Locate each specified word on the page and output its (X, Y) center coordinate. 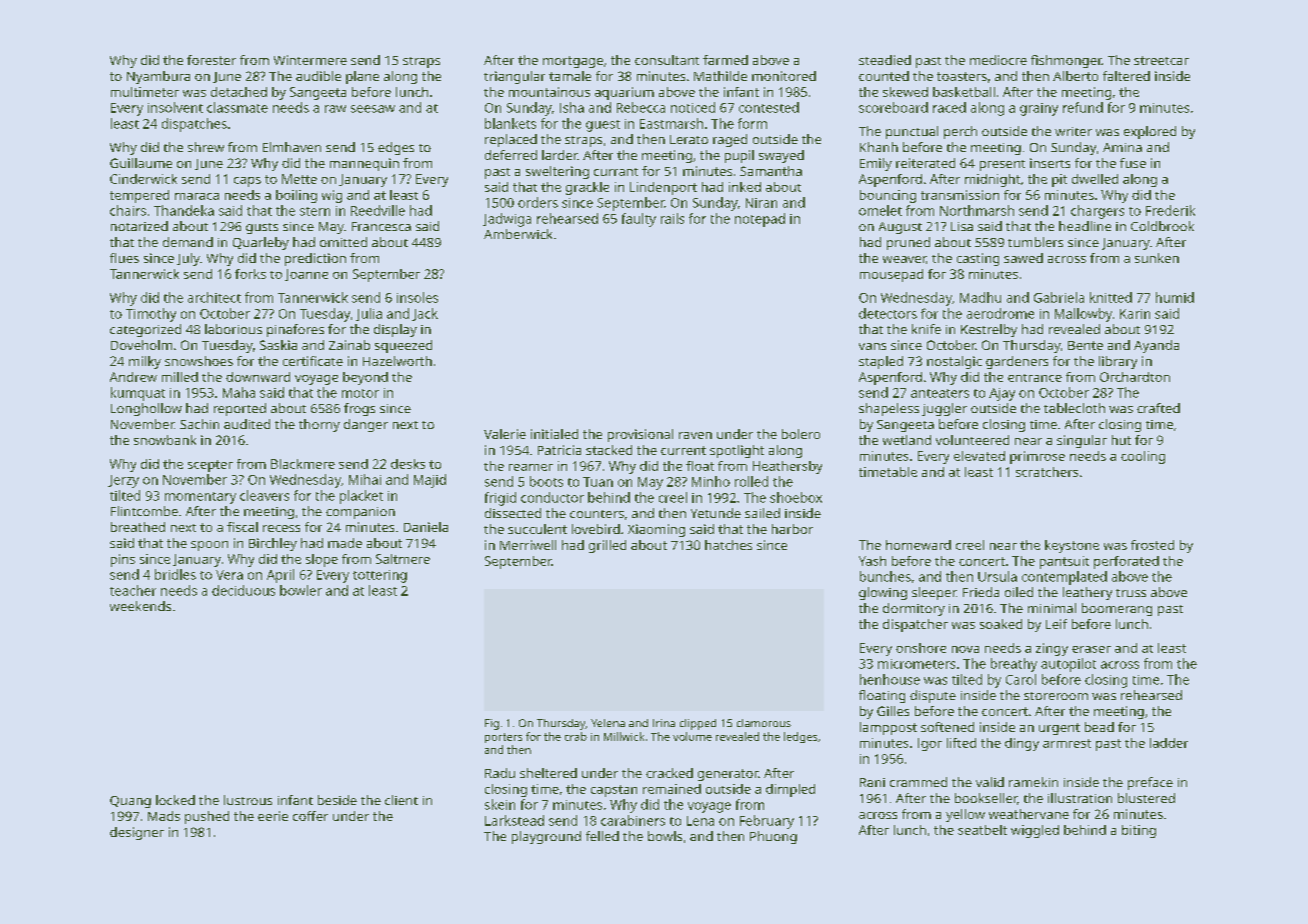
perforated (1126, 562)
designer (137, 833)
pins (123, 560)
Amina (1122, 147)
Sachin (199, 424)
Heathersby (787, 467)
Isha (572, 107)
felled (602, 836)
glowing (883, 593)
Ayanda (1156, 346)
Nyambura (158, 77)
